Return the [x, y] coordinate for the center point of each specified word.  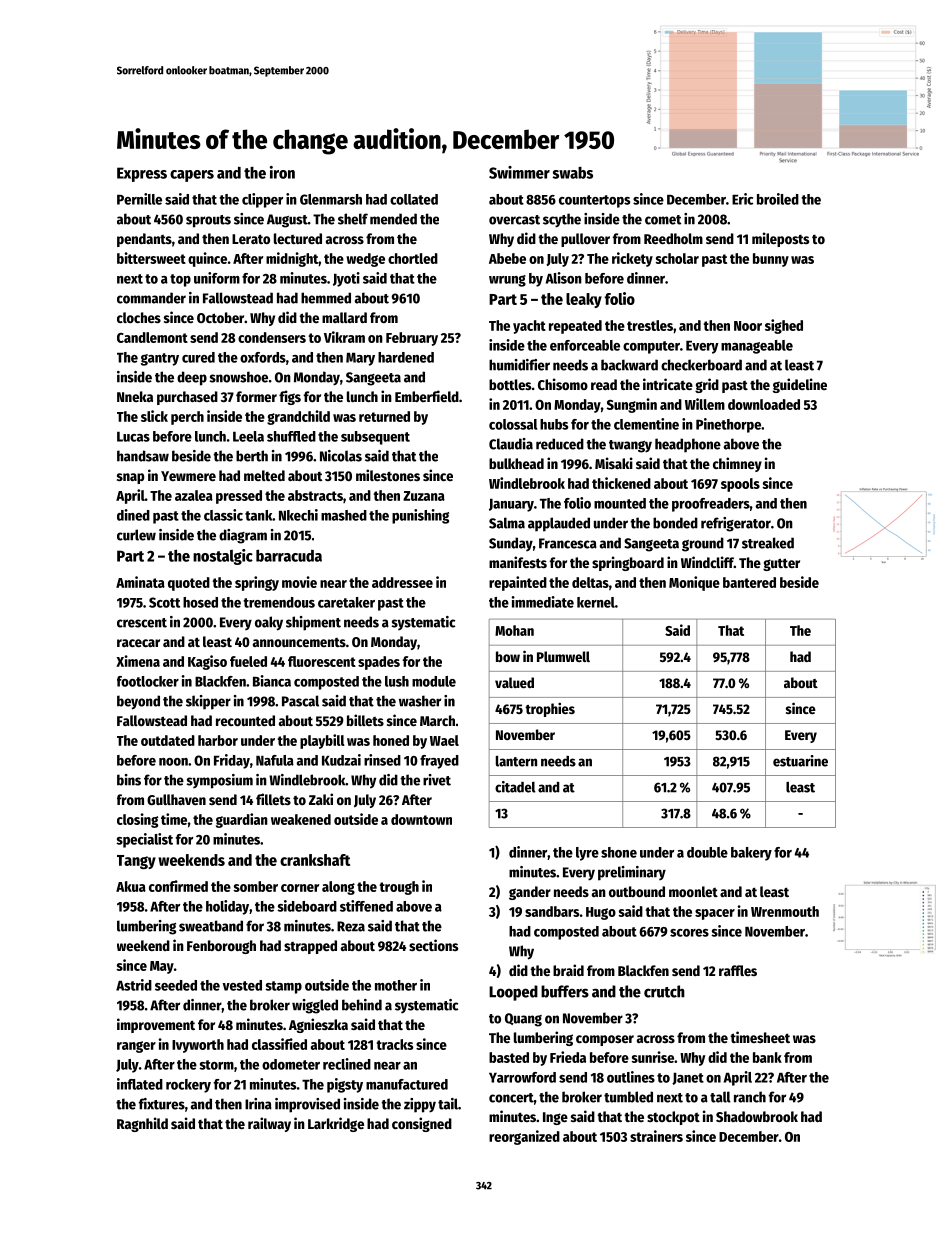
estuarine [800, 761]
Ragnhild [142, 1124]
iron [282, 172]
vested [242, 985]
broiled [778, 199]
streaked [768, 543]
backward [629, 365]
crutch [664, 991]
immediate [543, 602]
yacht [529, 327]
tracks [394, 1044]
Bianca [272, 681]
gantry [160, 359]
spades [379, 663]
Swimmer [519, 172]
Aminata [140, 582]
